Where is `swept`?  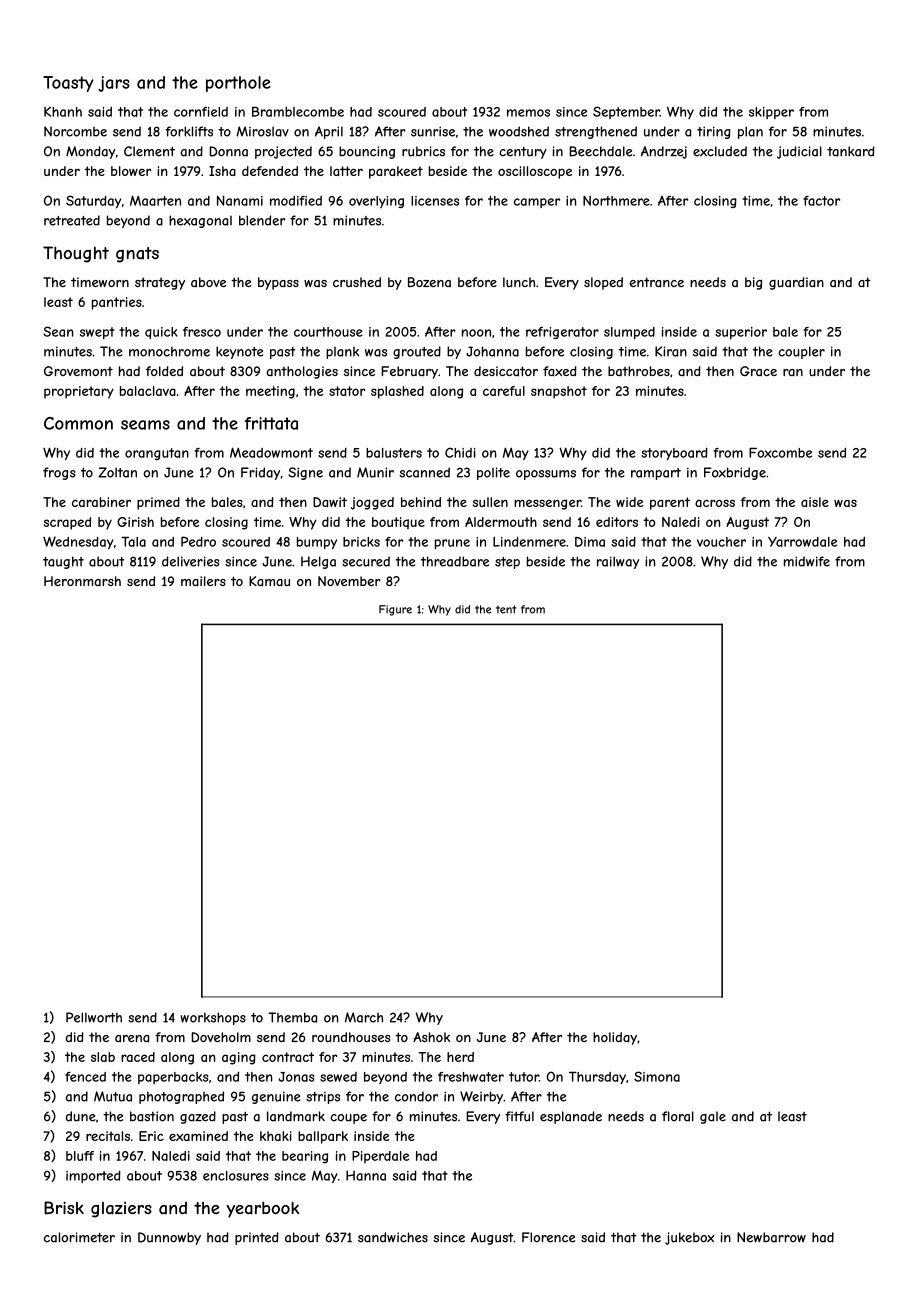 swept is located at coordinates (97, 333).
